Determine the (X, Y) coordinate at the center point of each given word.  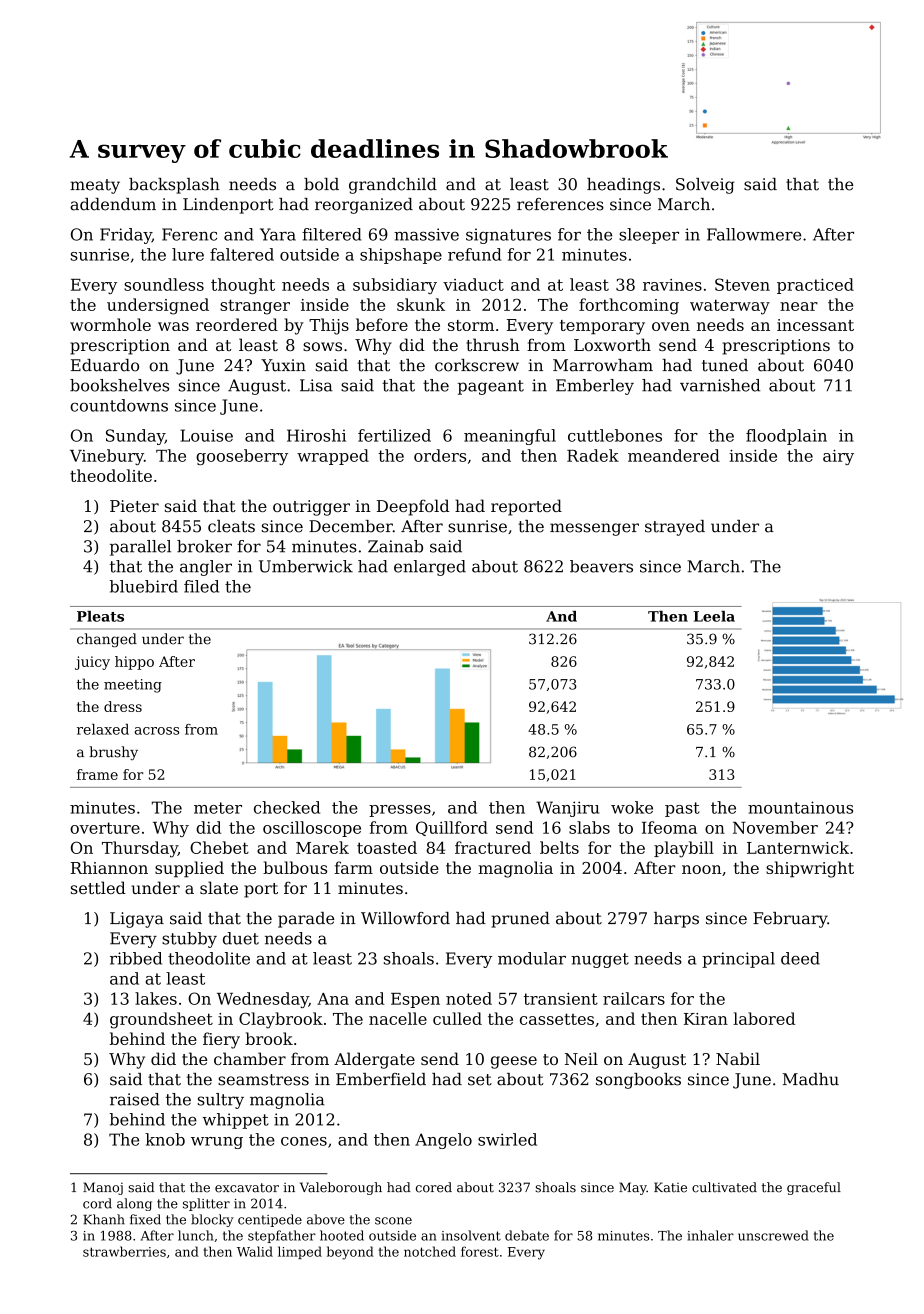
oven (671, 326)
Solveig (705, 186)
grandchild (393, 186)
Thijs (329, 326)
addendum (113, 204)
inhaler (711, 1235)
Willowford (405, 918)
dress (123, 706)
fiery (221, 1040)
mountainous (800, 807)
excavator (247, 1188)
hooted (342, 1235)
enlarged (430, 568)
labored (764, 1018)
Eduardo (105, 365)
